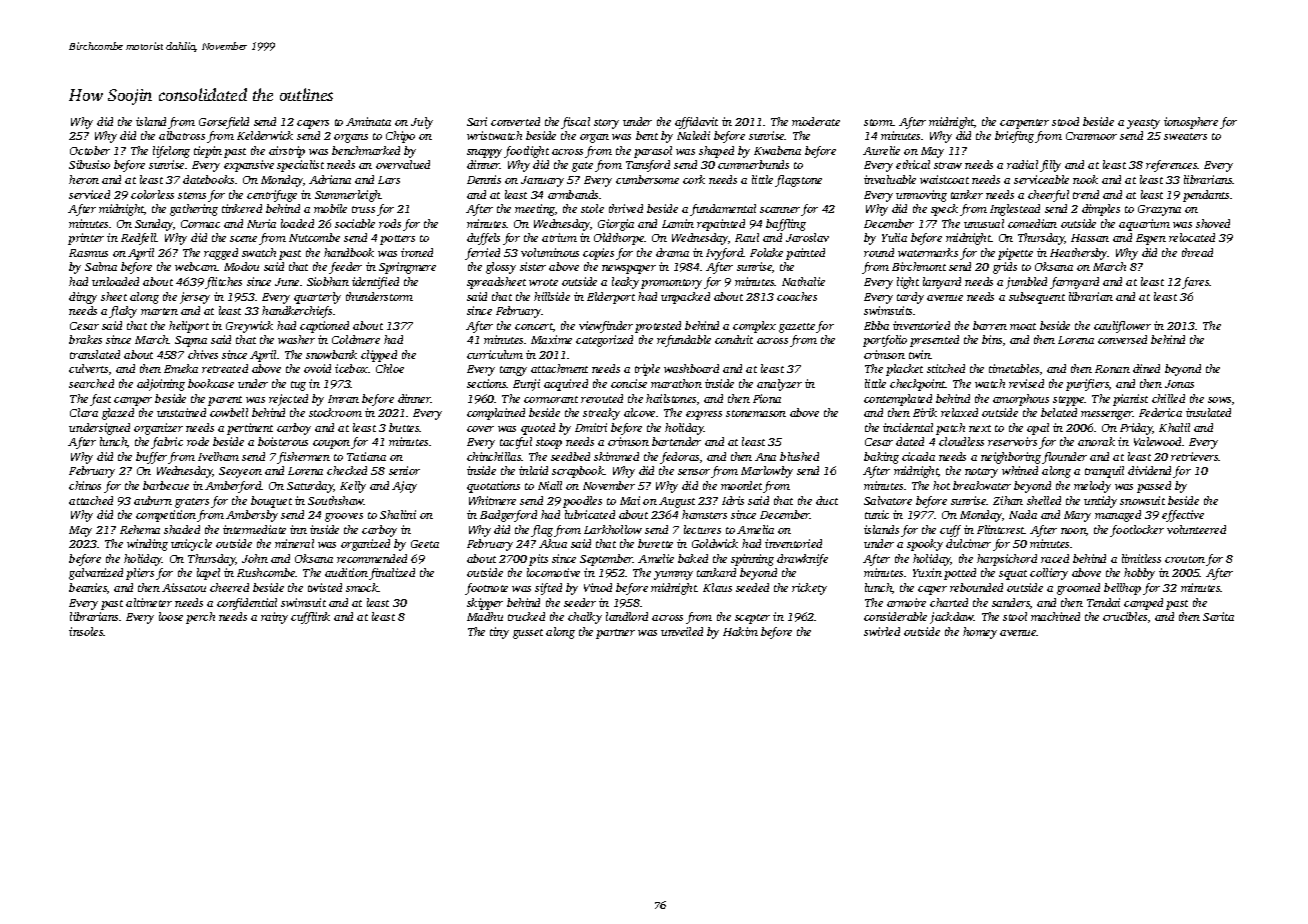 This screenshot has height=924, width=1308. What do you see at coordinates (1103, 602) in the screenshot?
I see `Tendai` at bounding box center [1103, 602].
